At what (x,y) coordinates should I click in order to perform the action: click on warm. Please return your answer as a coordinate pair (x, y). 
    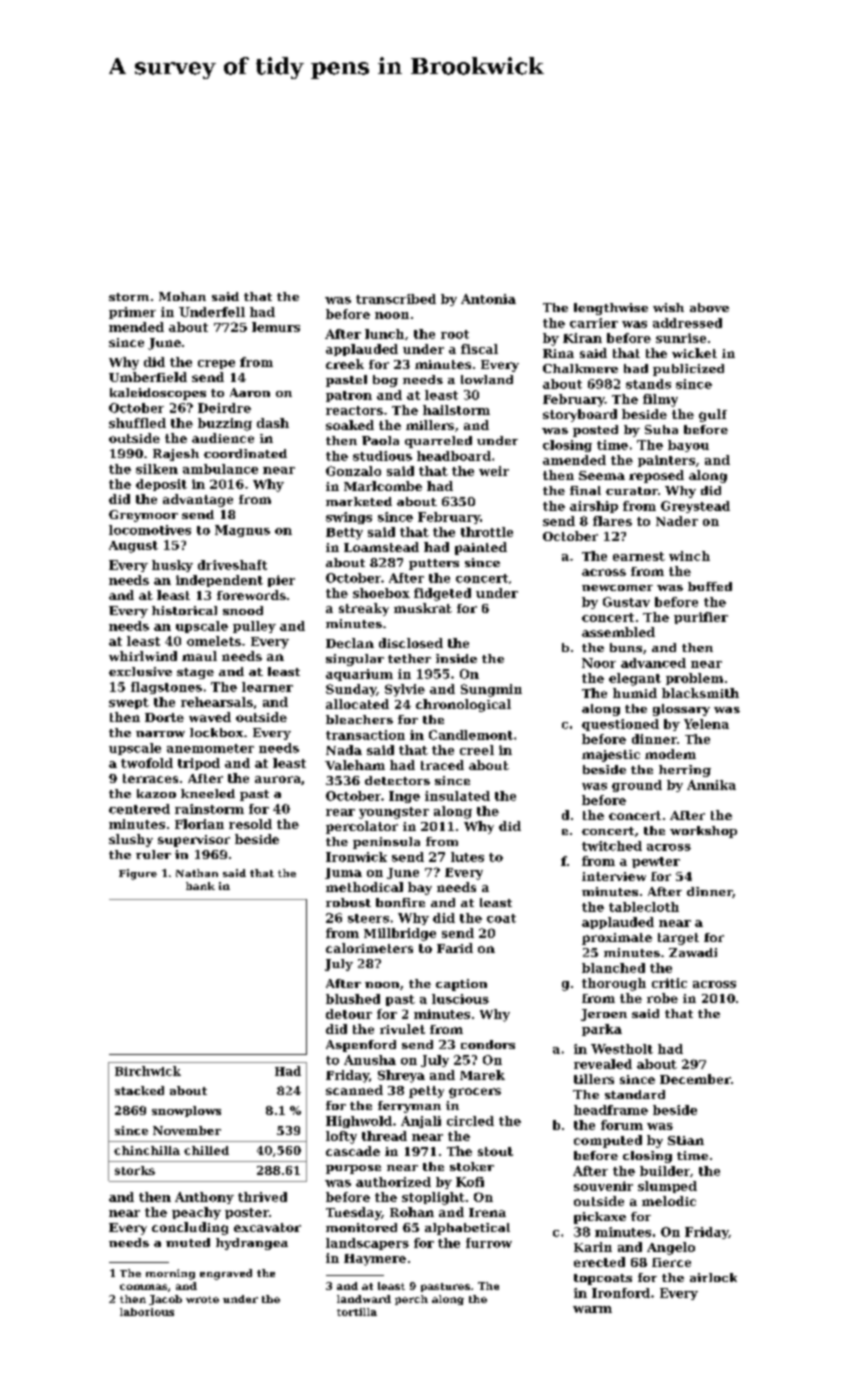
    Looking at the image, I should click on (592, 1309).
